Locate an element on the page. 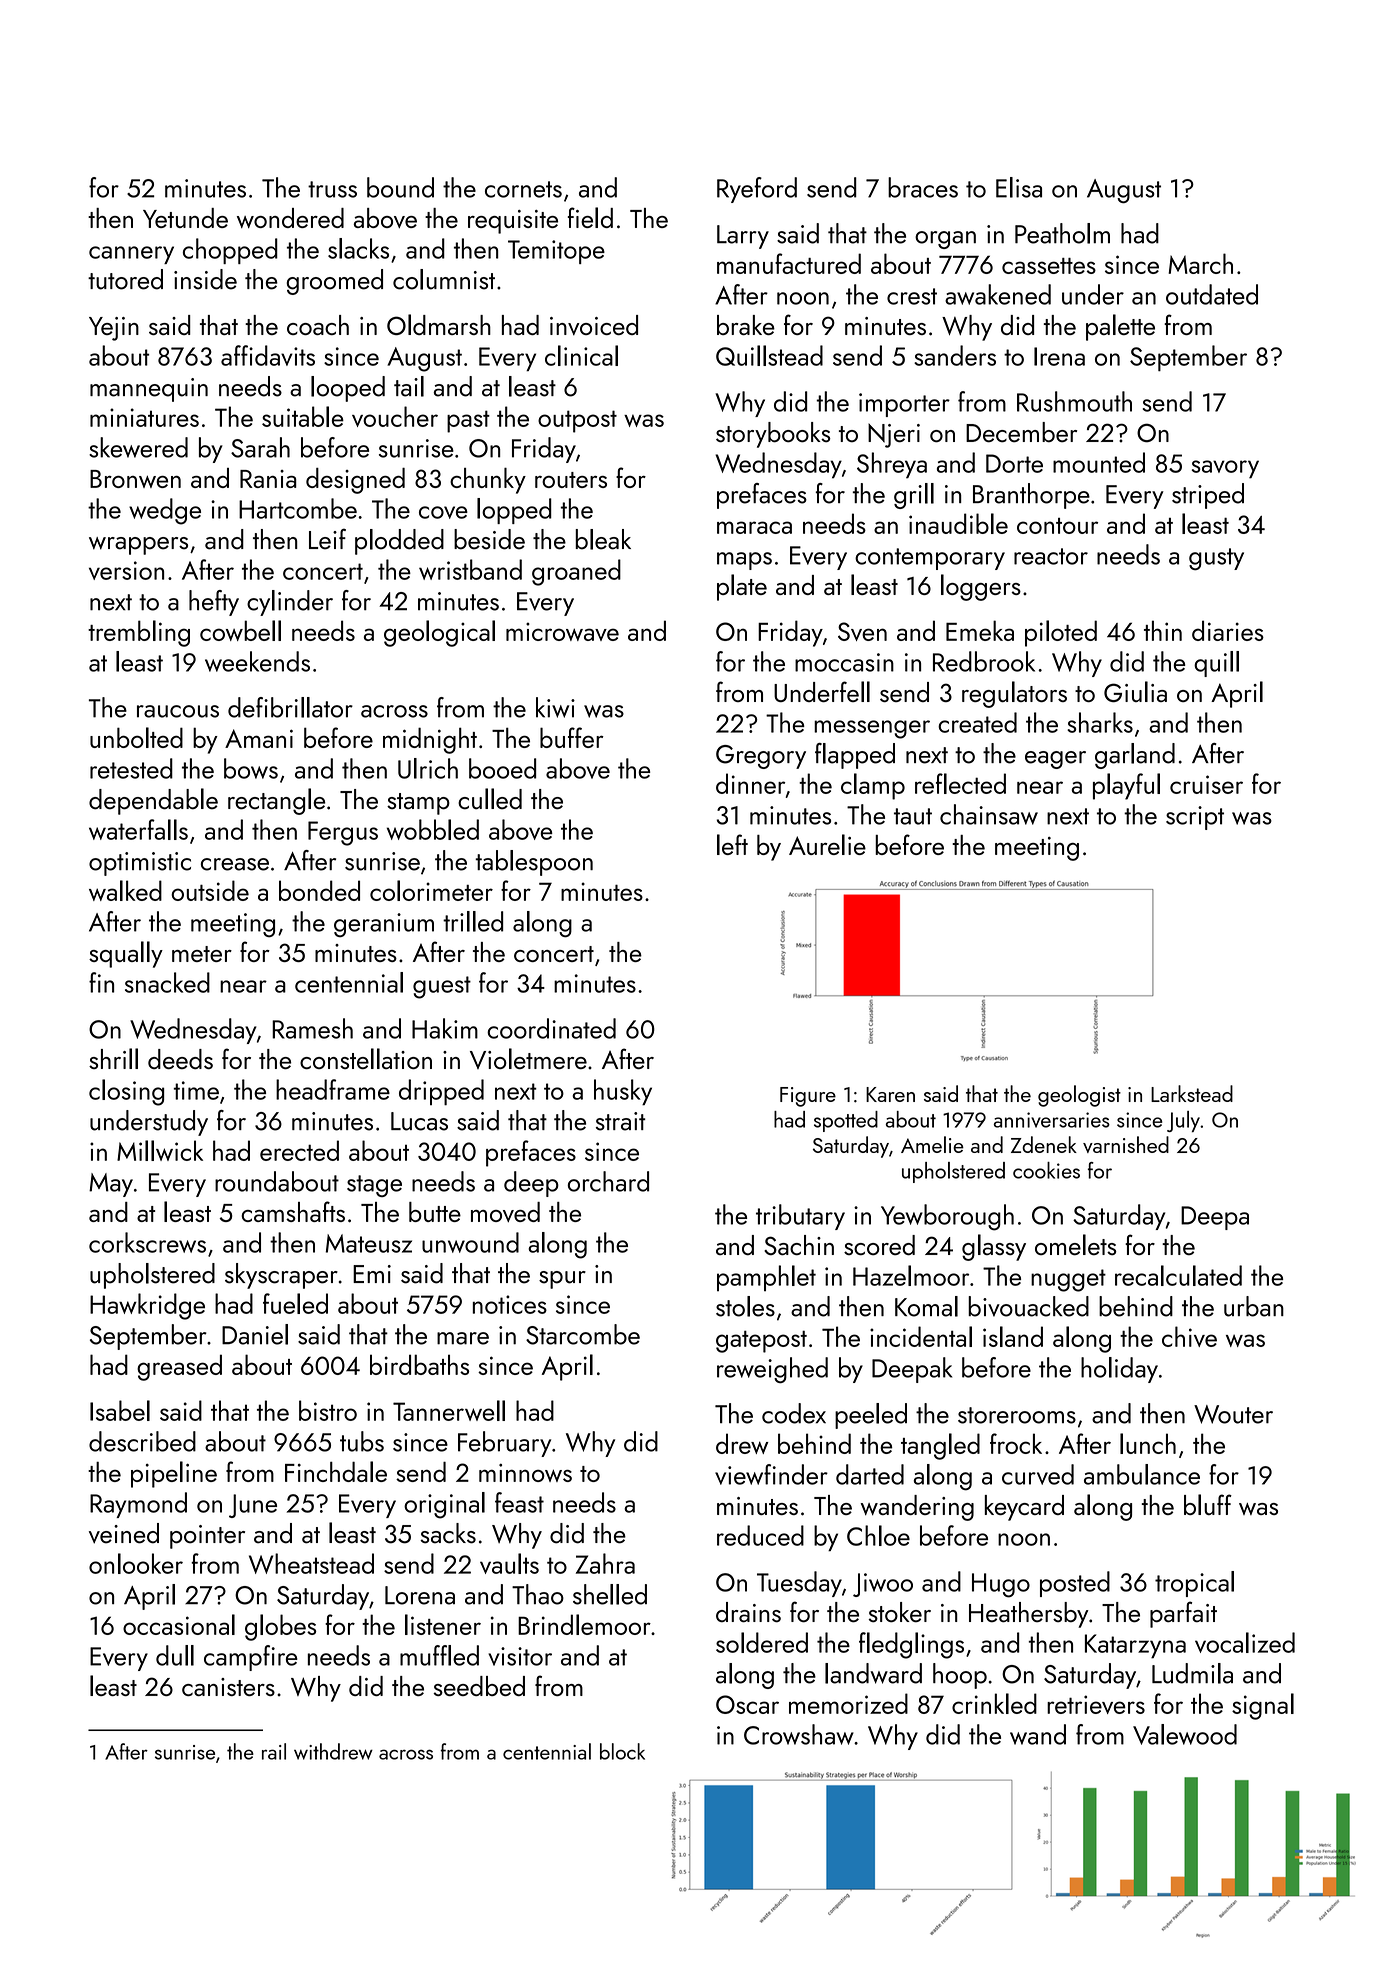 This image has height=1969, width=1386. shrill is located at coordinates (113, 1058).
